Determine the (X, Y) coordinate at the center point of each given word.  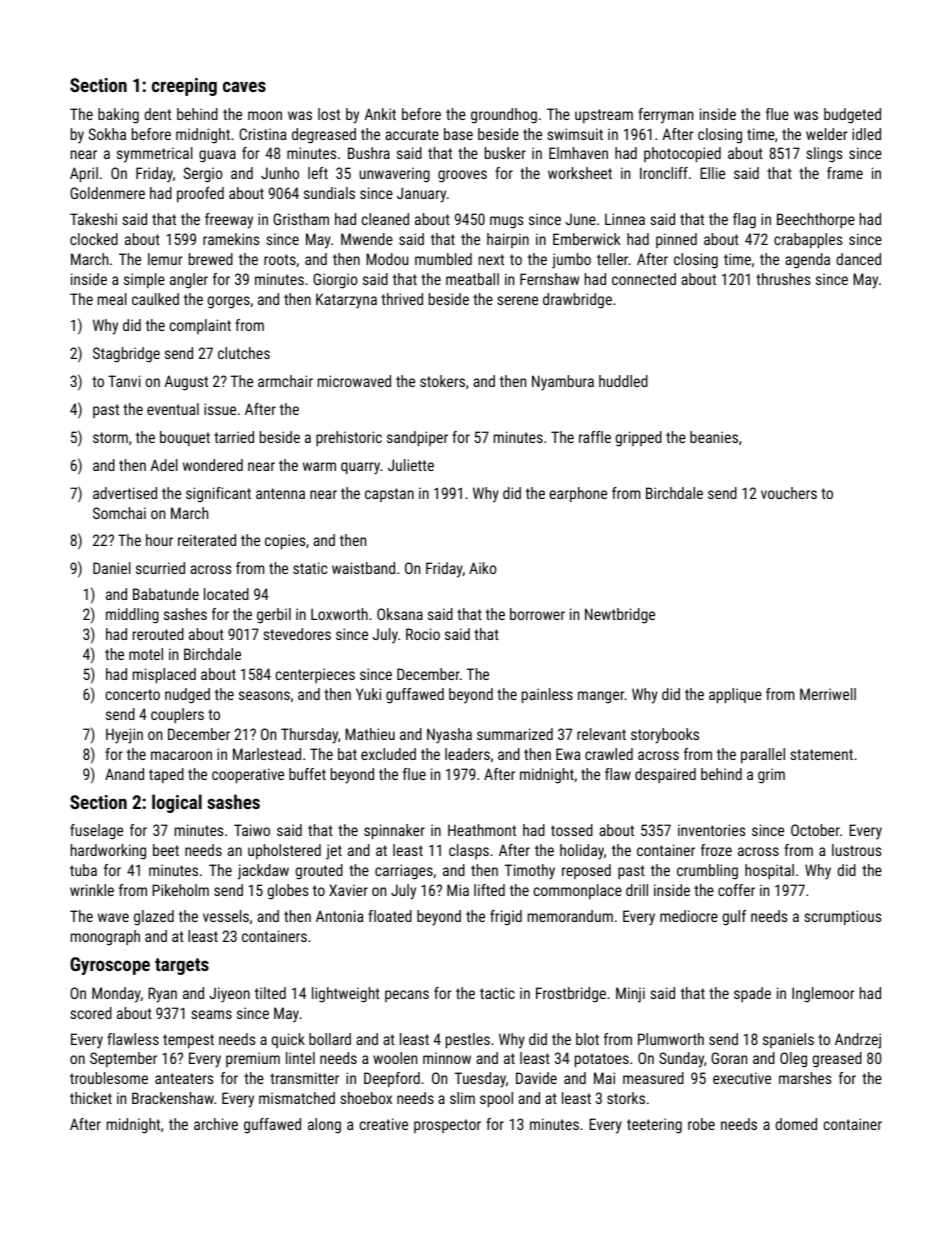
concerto (133, 694)
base (458, 134)
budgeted (852, 116)
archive (216, 1124)
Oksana (400, 614)
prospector (447, 1126)
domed (796, 1124)
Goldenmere (107, 193)
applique (735, 695)
